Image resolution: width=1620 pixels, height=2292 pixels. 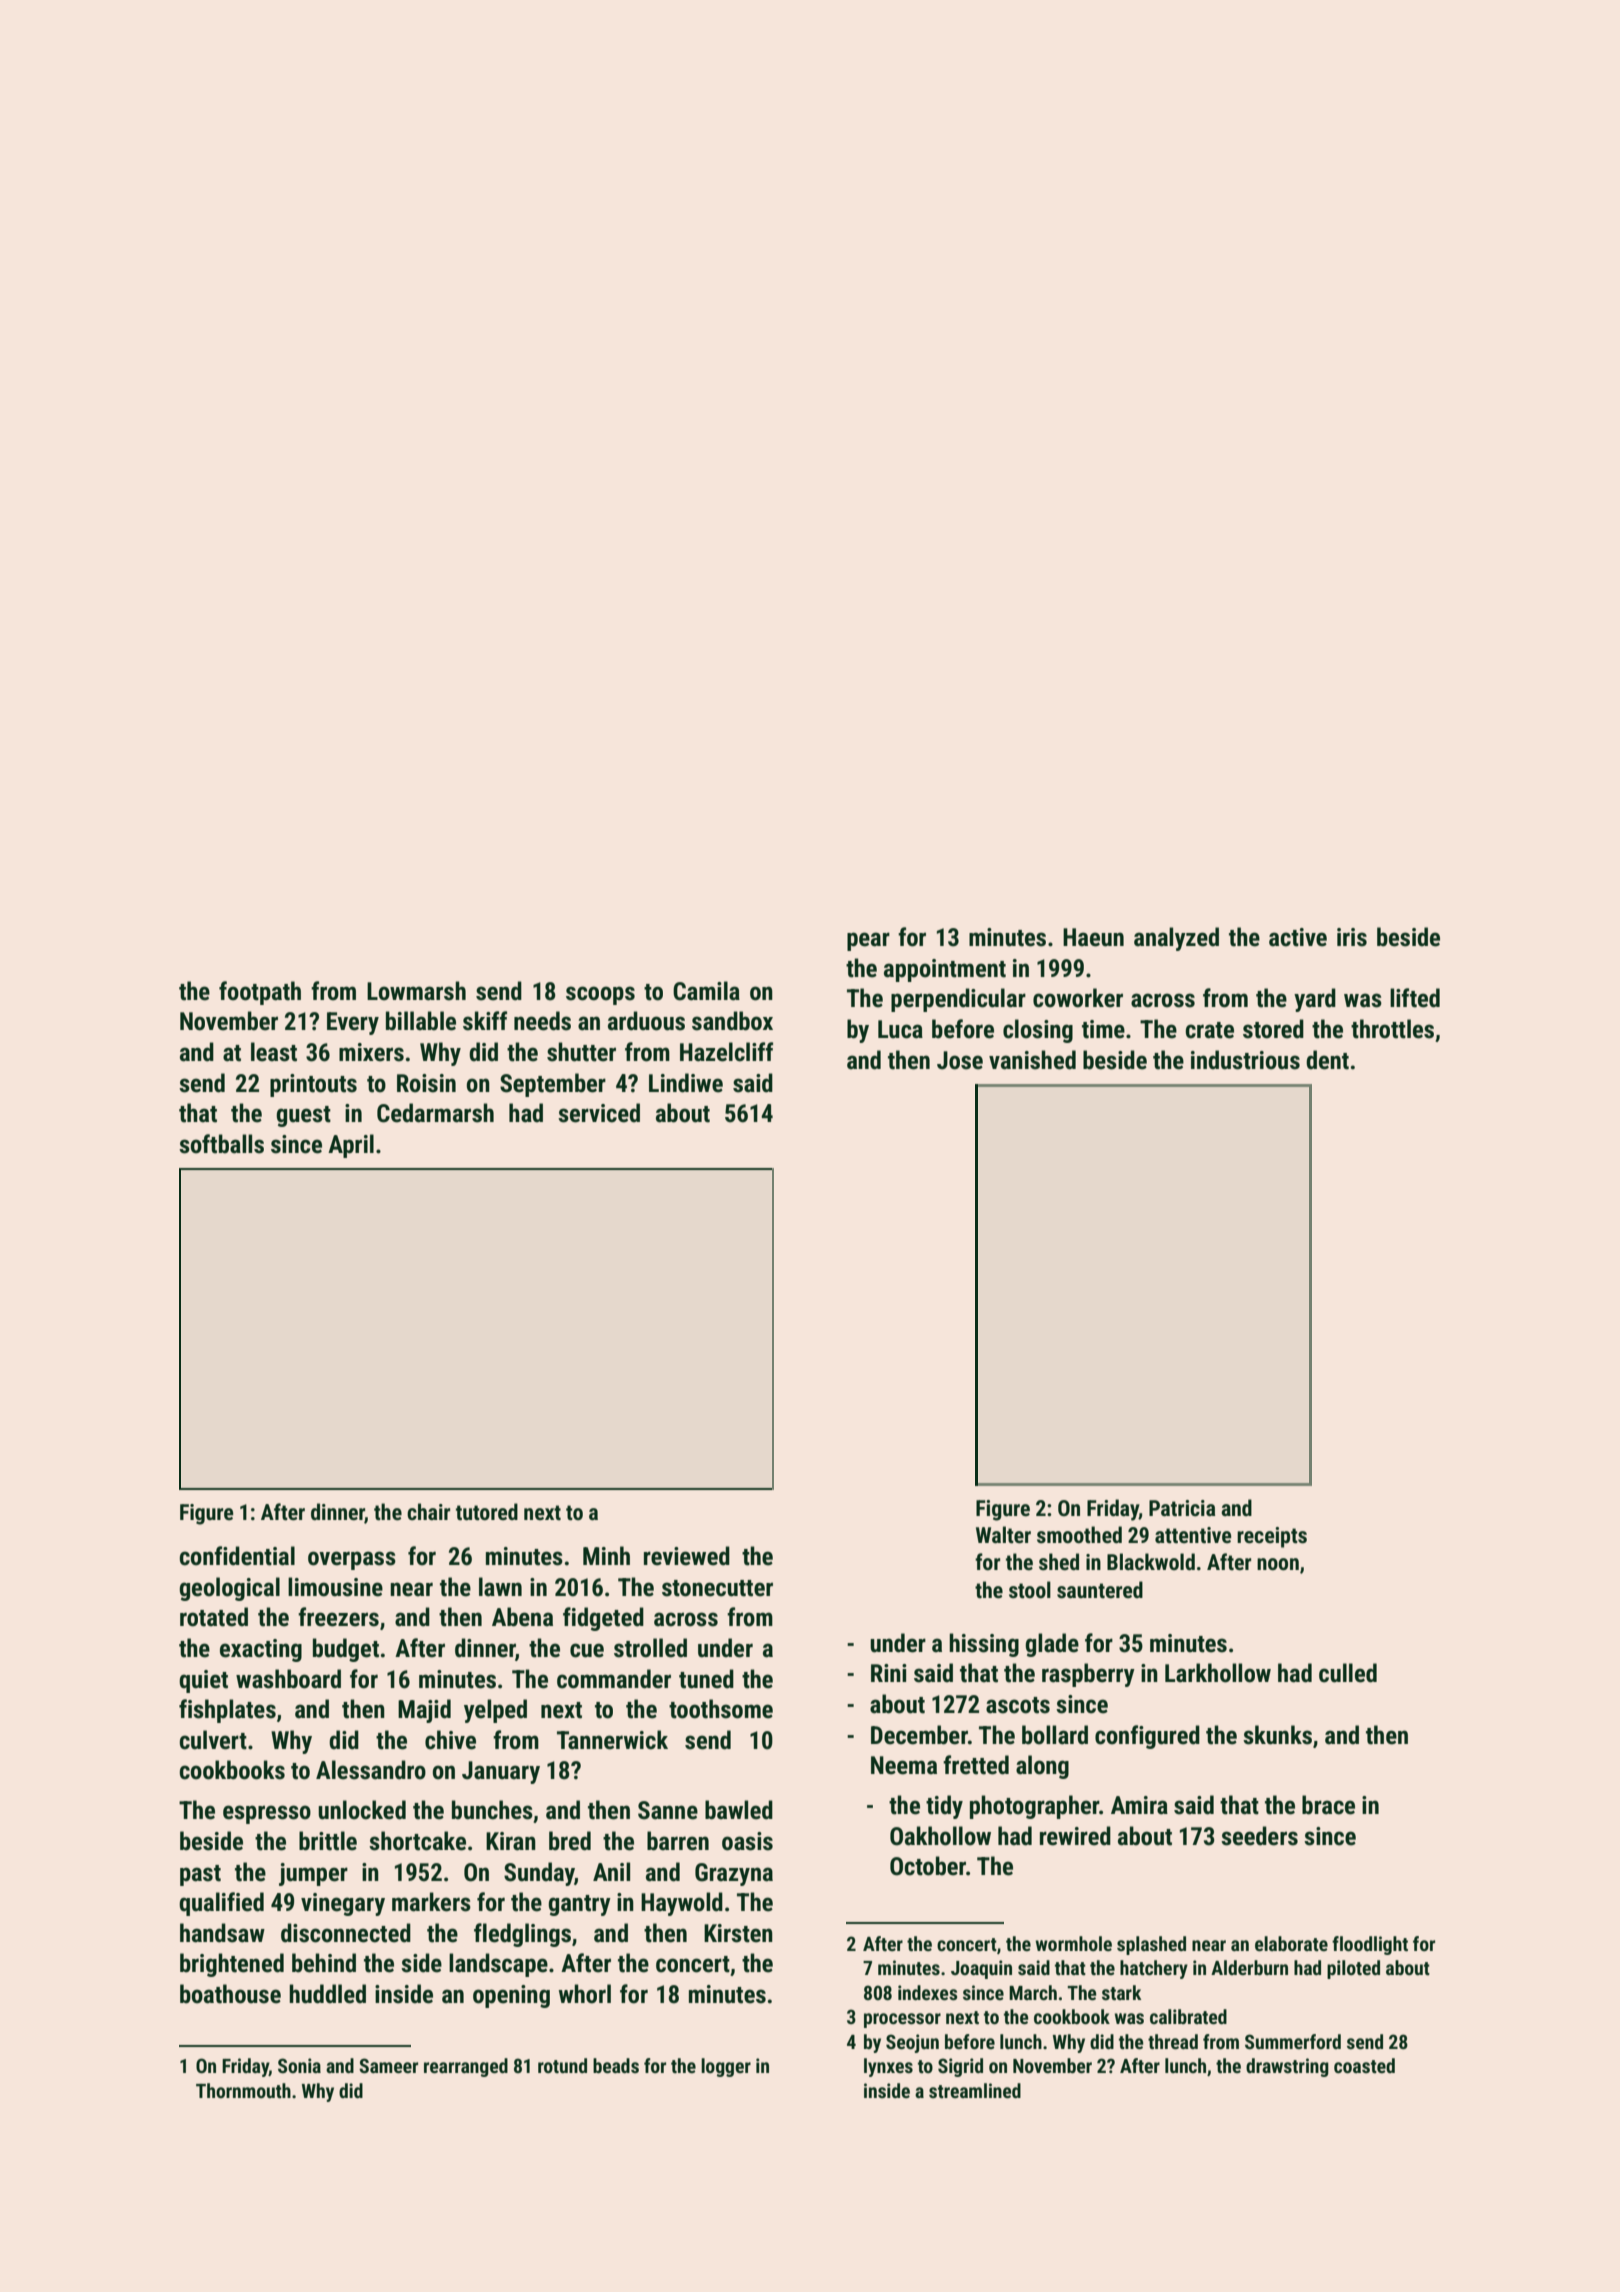 I want to click on Jose, so click(x=960, y=1060).
